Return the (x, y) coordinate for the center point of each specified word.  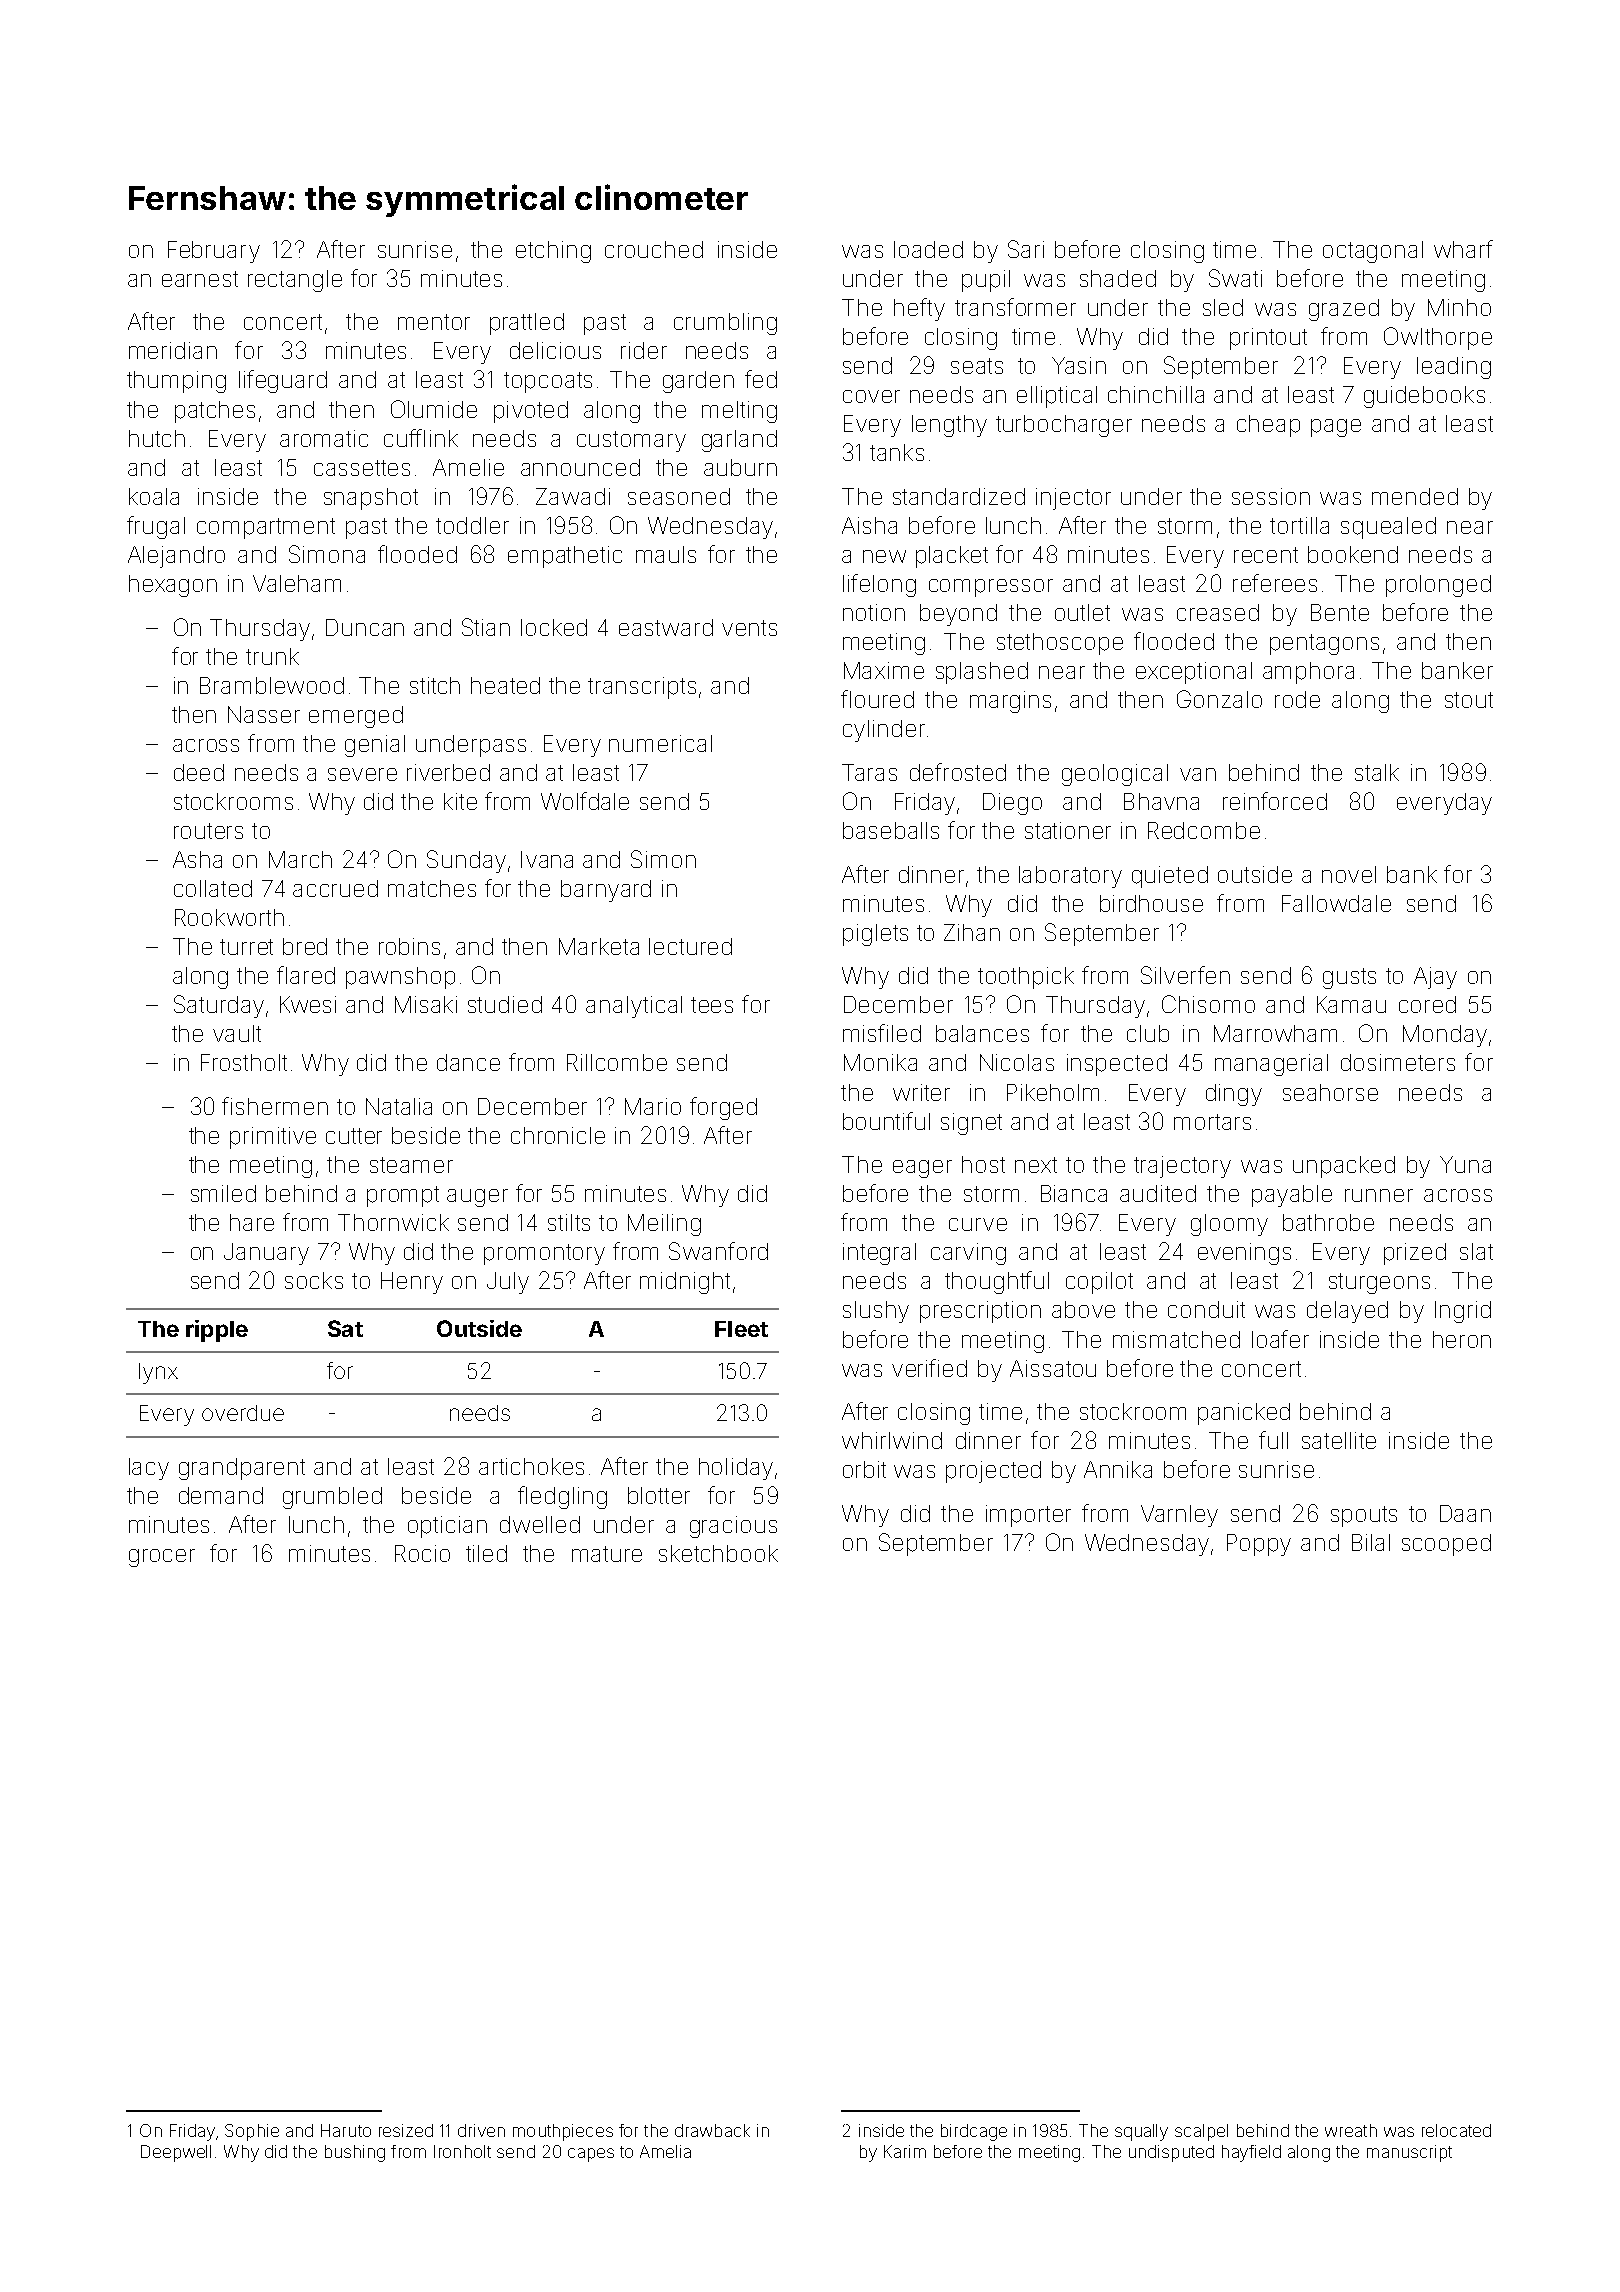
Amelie (468, 467)
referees (1275, 583)
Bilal (1371, 1542)
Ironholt (462, 2151)
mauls (666, 554)
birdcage (974, 2132)
